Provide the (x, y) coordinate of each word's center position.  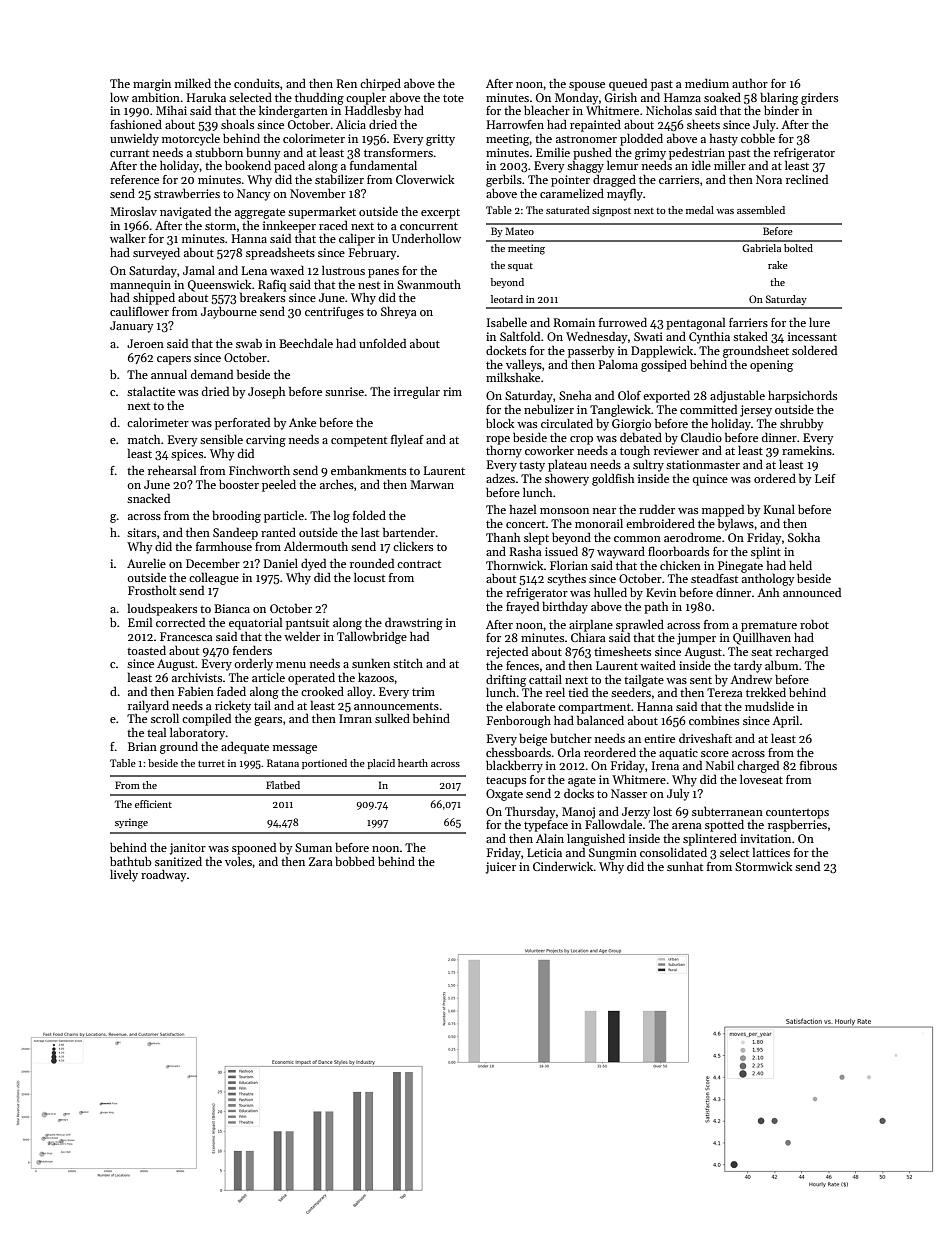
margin (152, 85)
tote (453, 98)
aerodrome (692, 537)
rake (778, 265)
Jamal (199, 270)
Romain (574, 322)
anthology (768, 579)
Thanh (503, 537)
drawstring (414, 623)
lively (124, 875)
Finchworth (259, 470)
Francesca (186, 636)
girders (819, 98)
